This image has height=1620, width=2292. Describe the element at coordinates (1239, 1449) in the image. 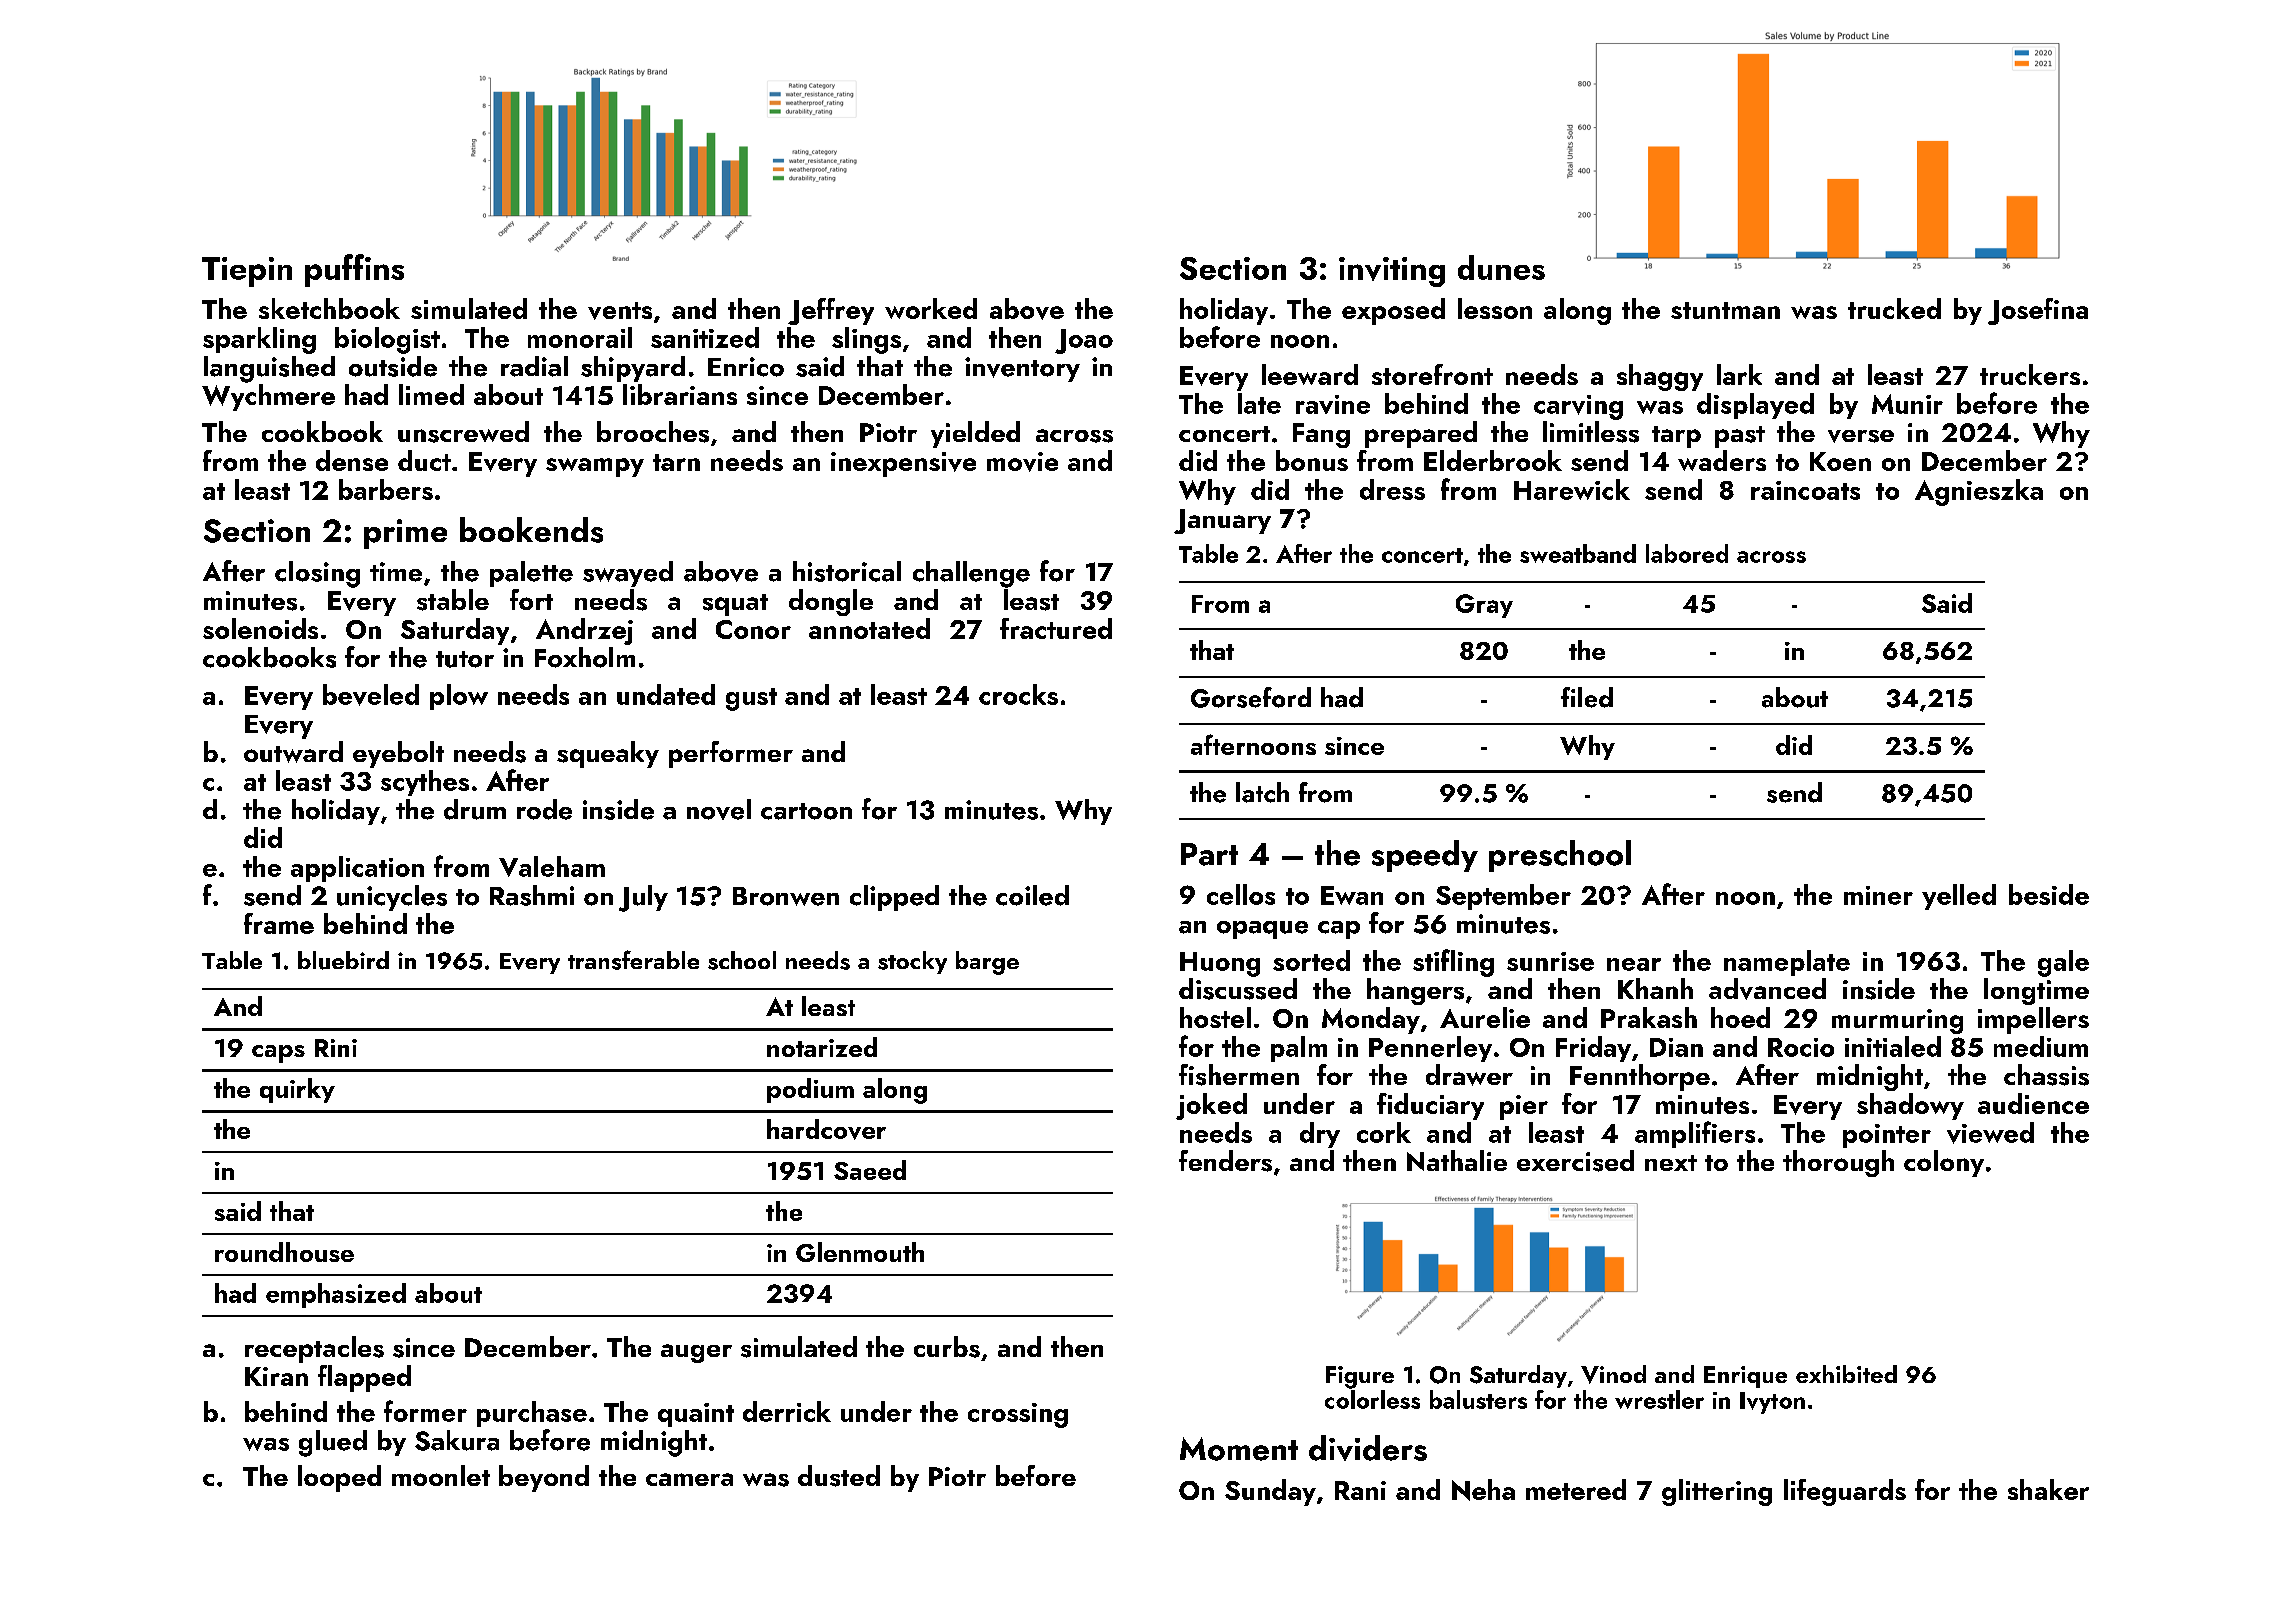

I see `Moment` at that location.
